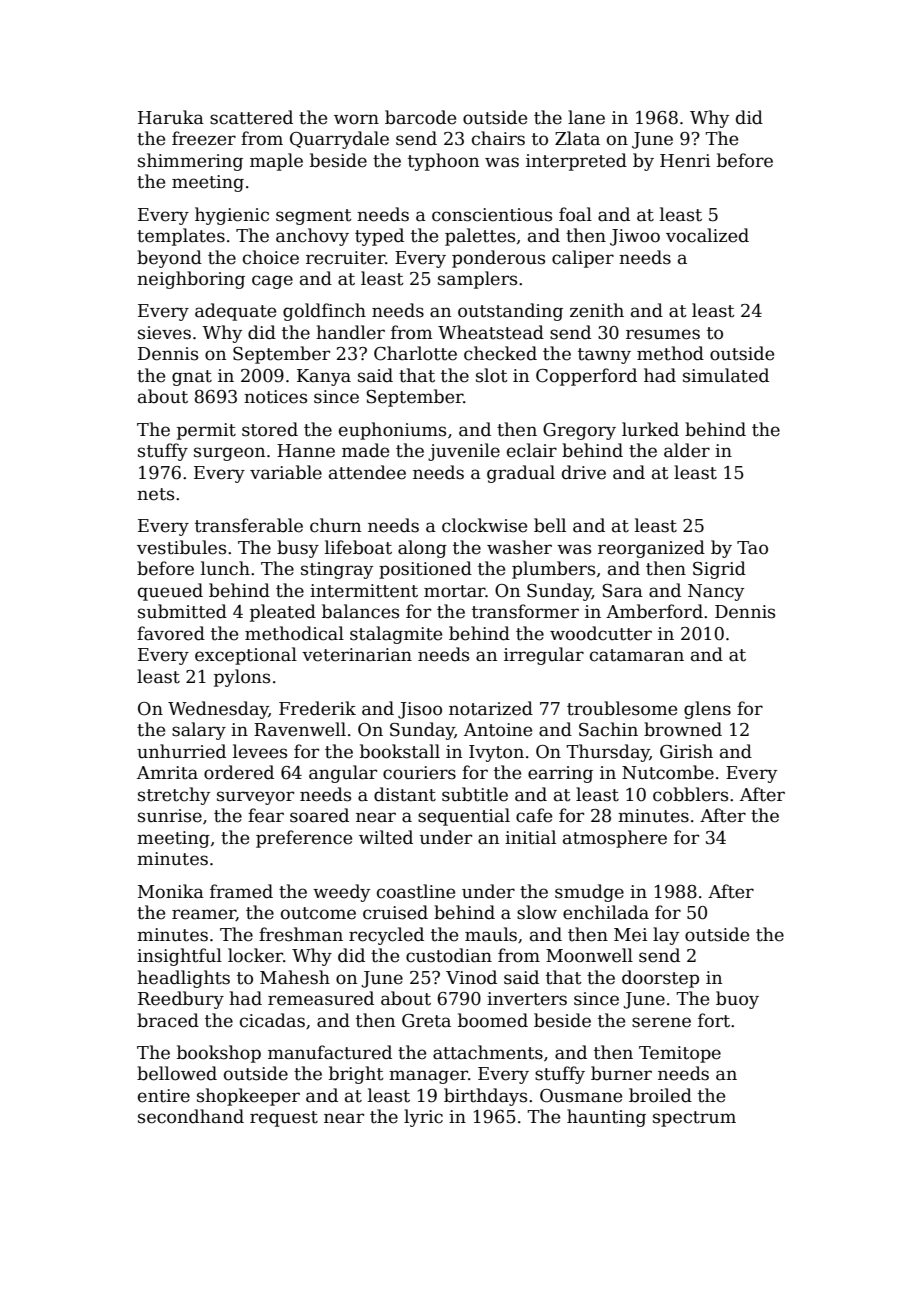 The image size is (924, 1311). I want to click on scattered, so click(251, 117).
